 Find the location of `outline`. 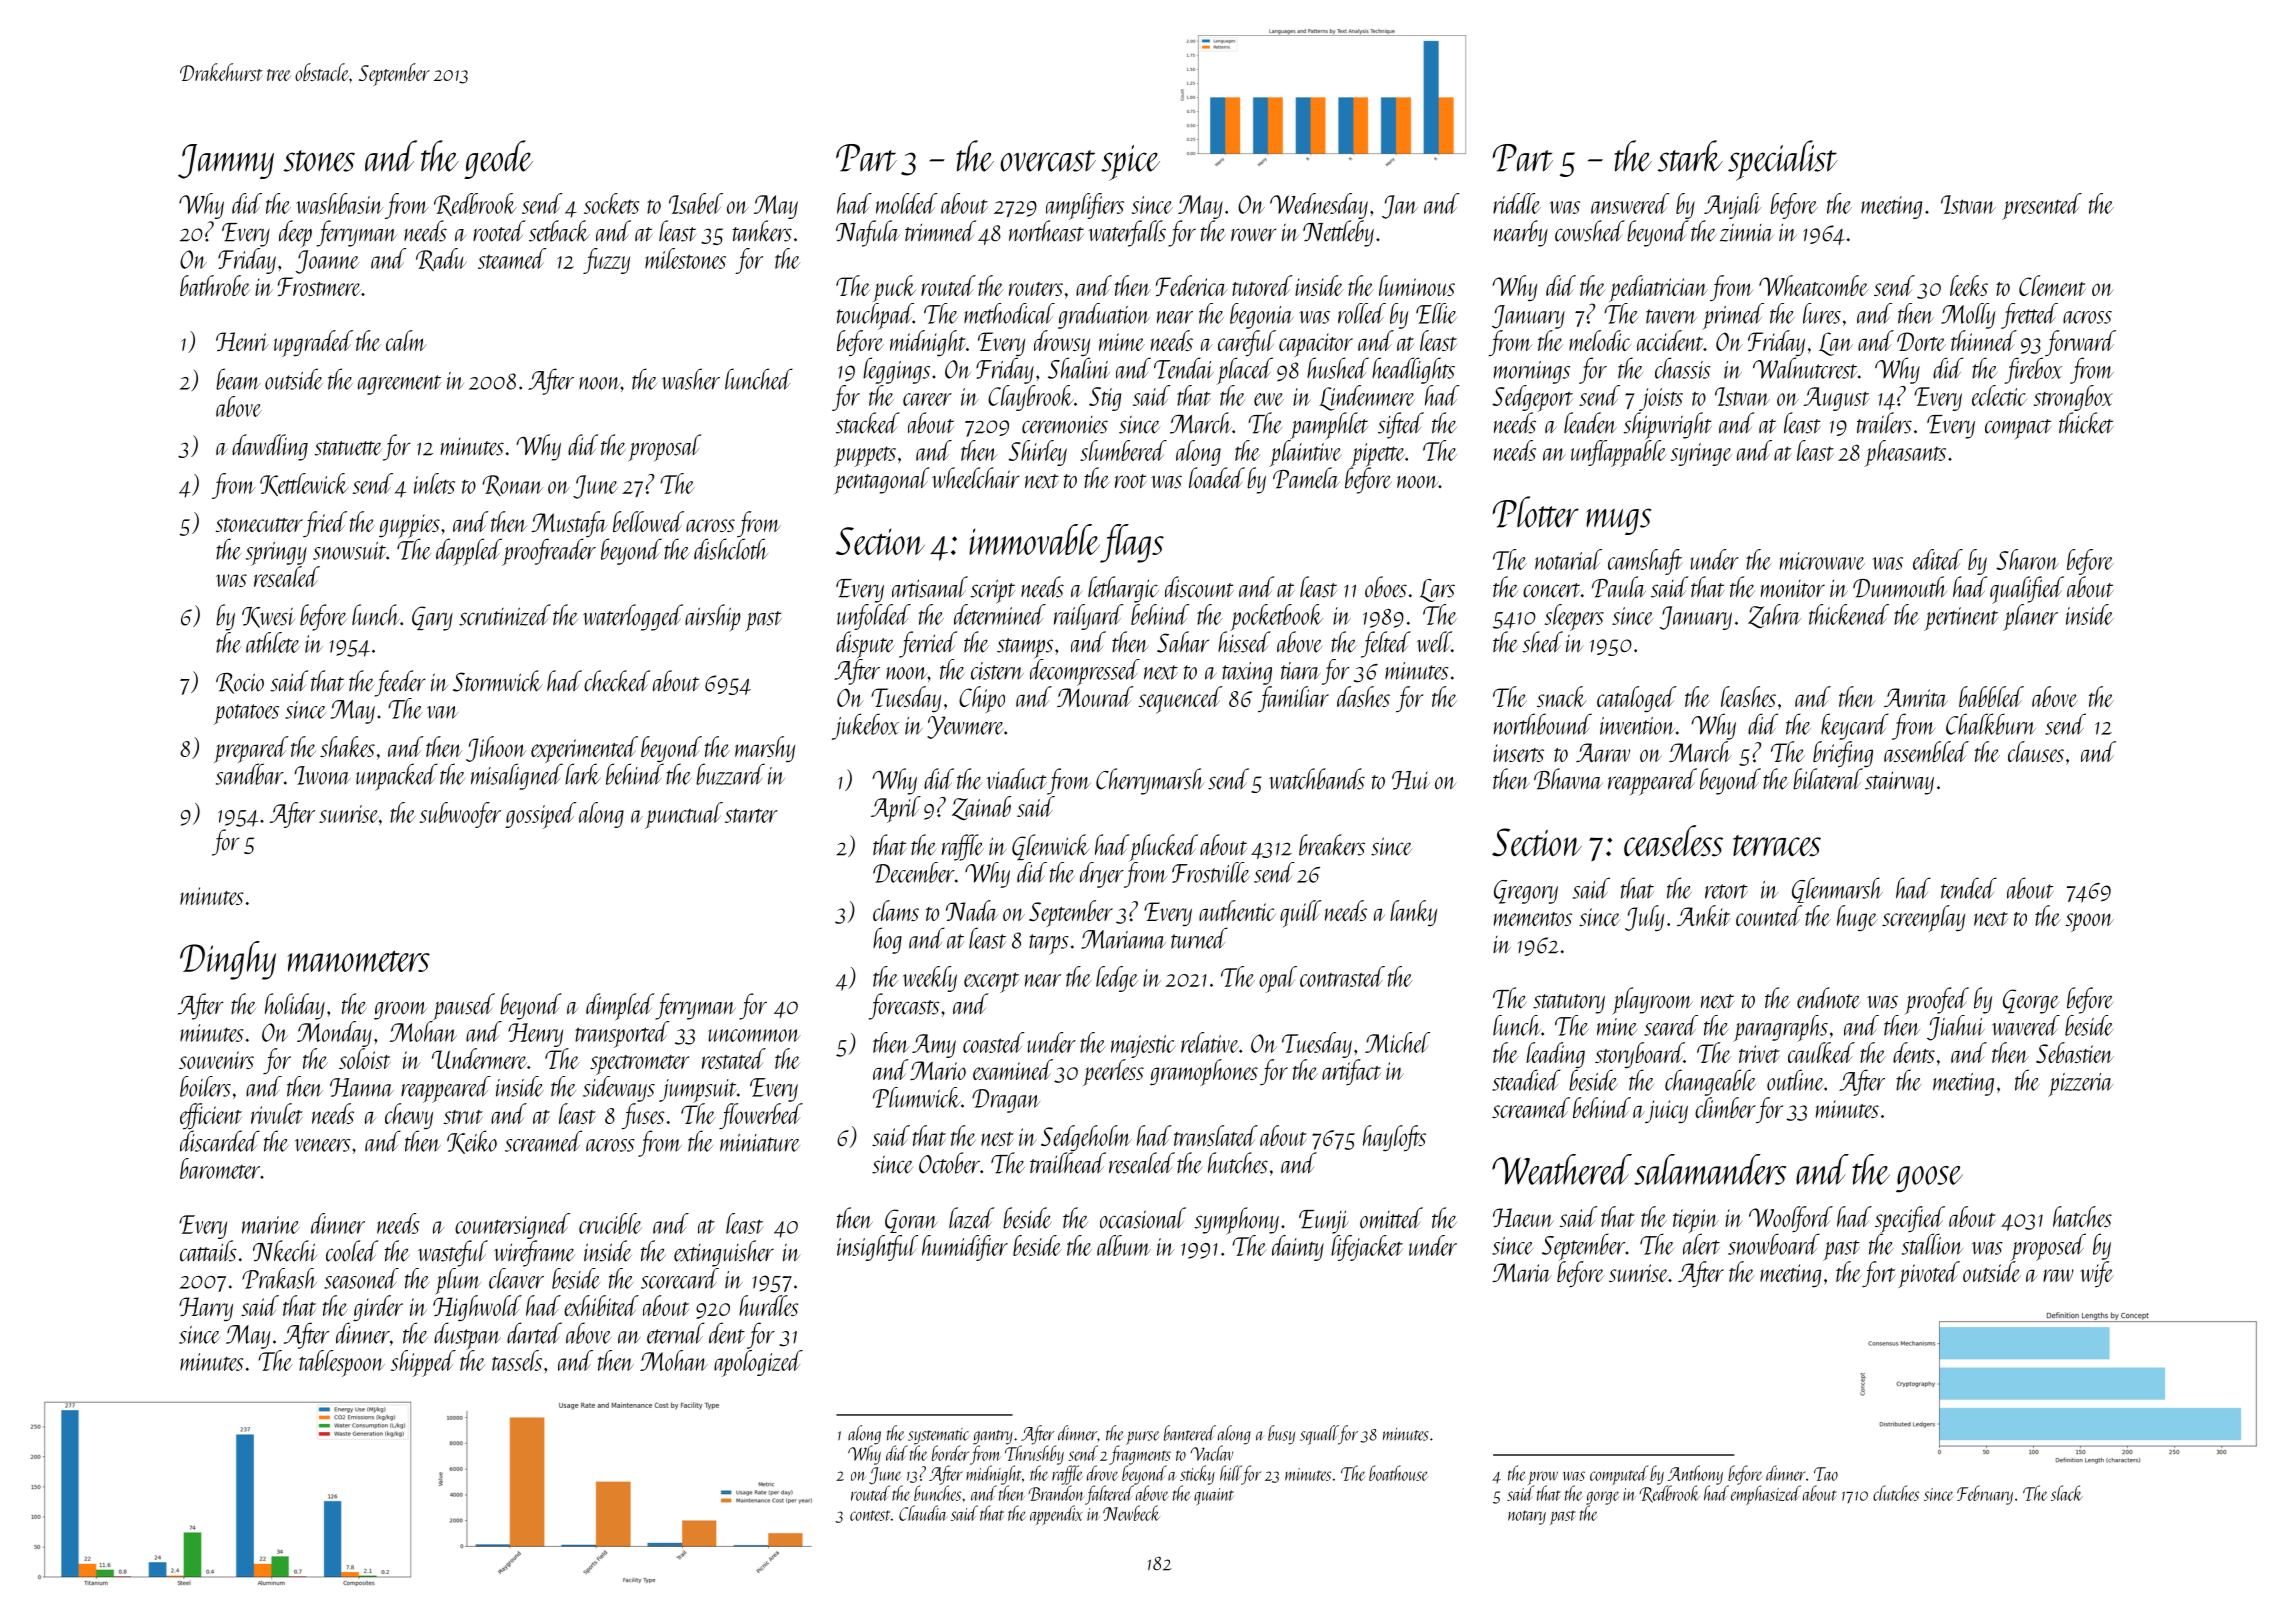

outline is located at coordinates (1795, 1080).
